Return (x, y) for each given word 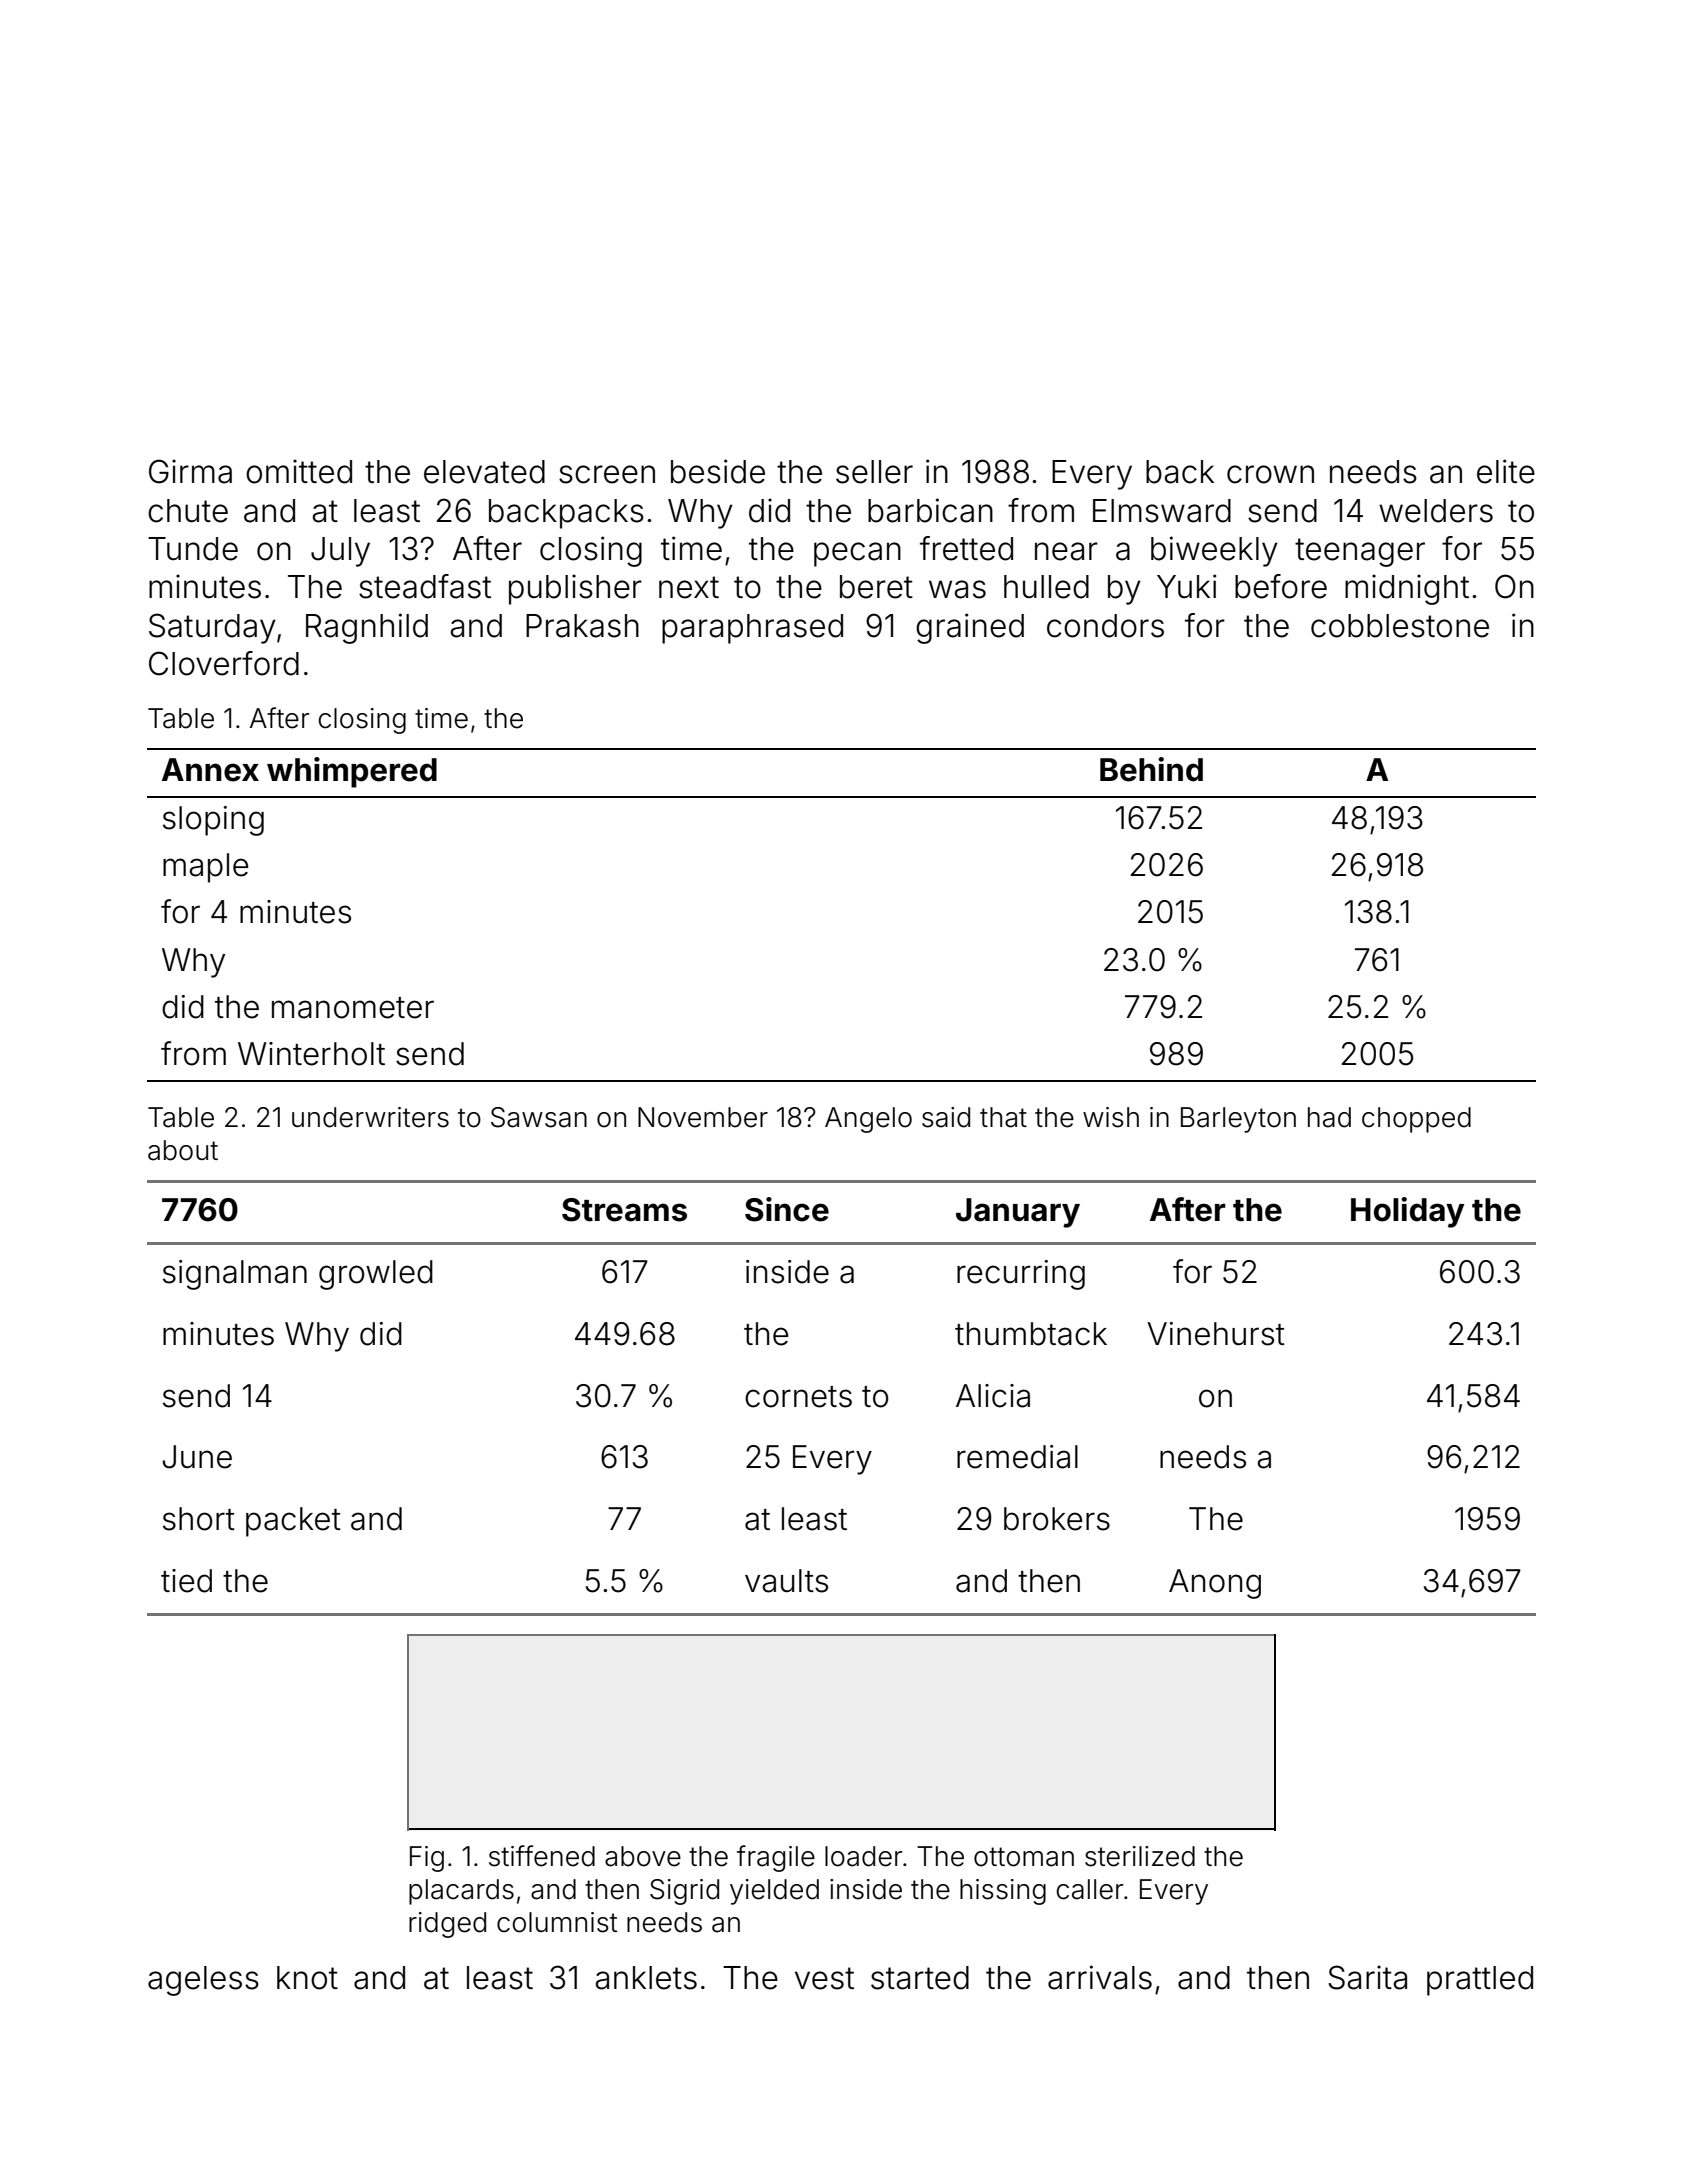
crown (1270, 474)
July (340, 552)
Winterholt (311, 1054)
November (703, 1117)
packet (293, 1522)
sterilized (1140, 1856)
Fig (427, 1859)
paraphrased (752, 629)
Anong (1215, 1584)
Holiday (1407, 1212)
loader (863, 1856)
